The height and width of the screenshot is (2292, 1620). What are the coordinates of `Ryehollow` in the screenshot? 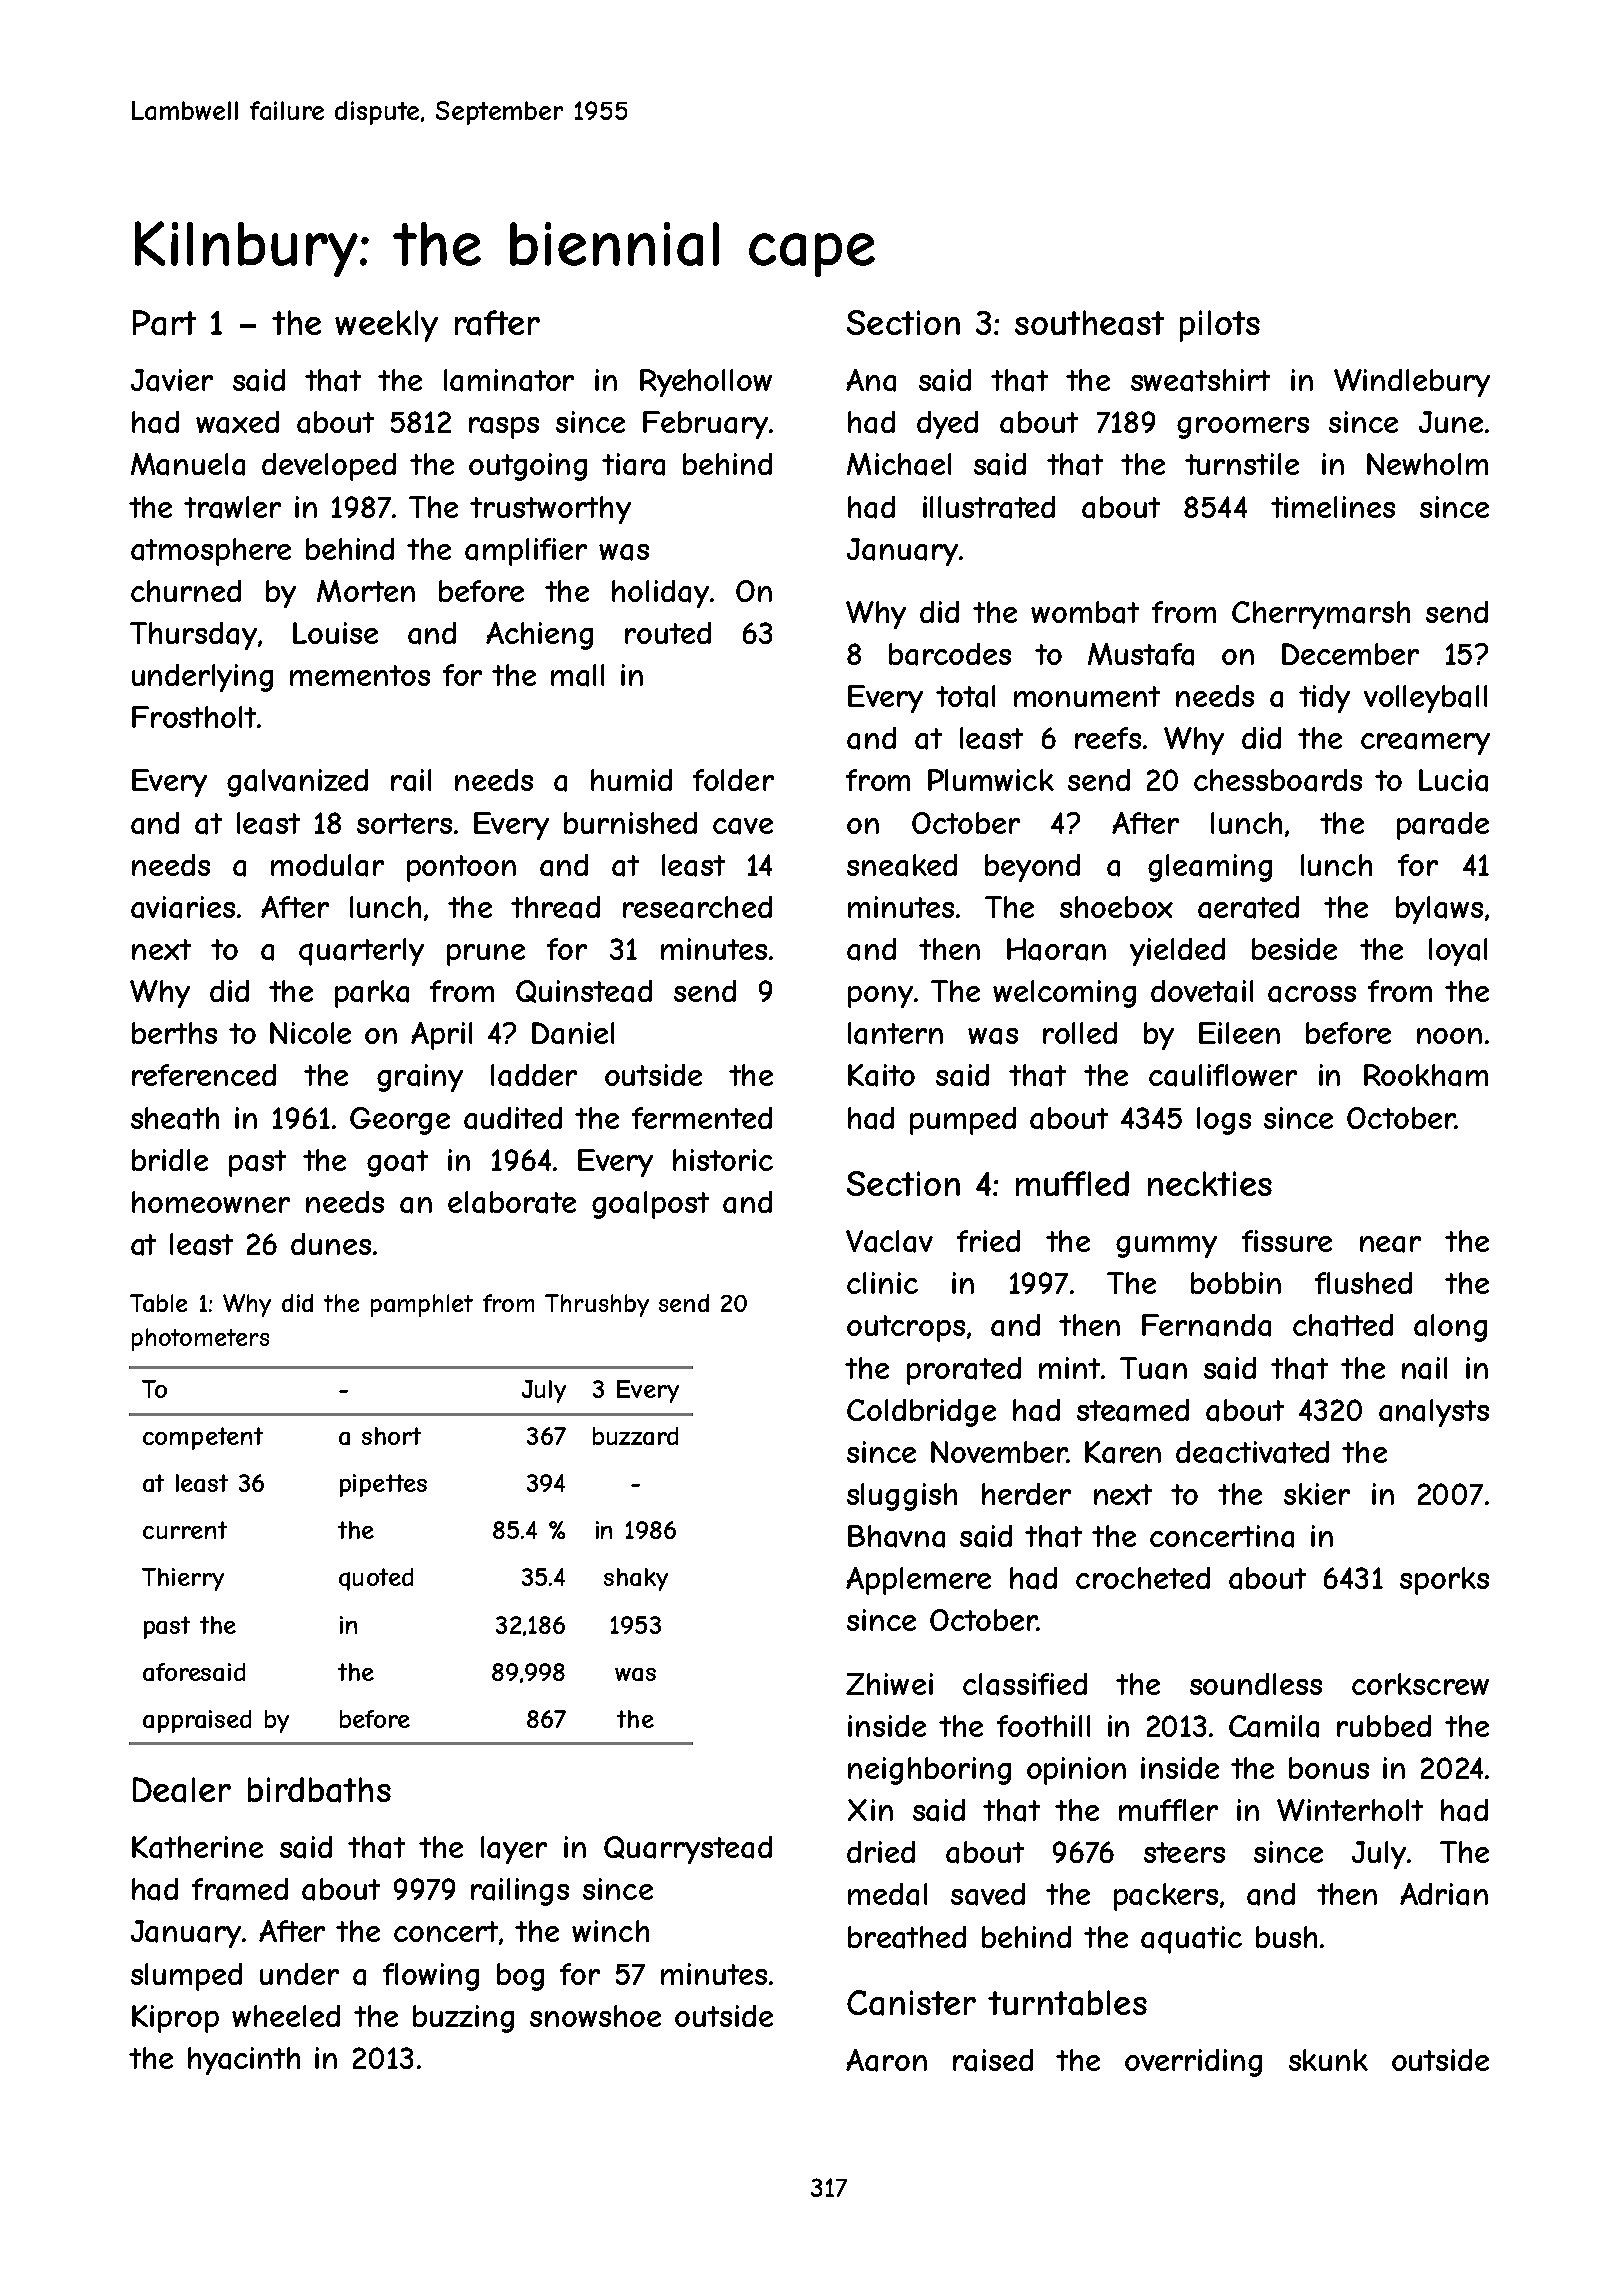 It's located at (706, 383).
